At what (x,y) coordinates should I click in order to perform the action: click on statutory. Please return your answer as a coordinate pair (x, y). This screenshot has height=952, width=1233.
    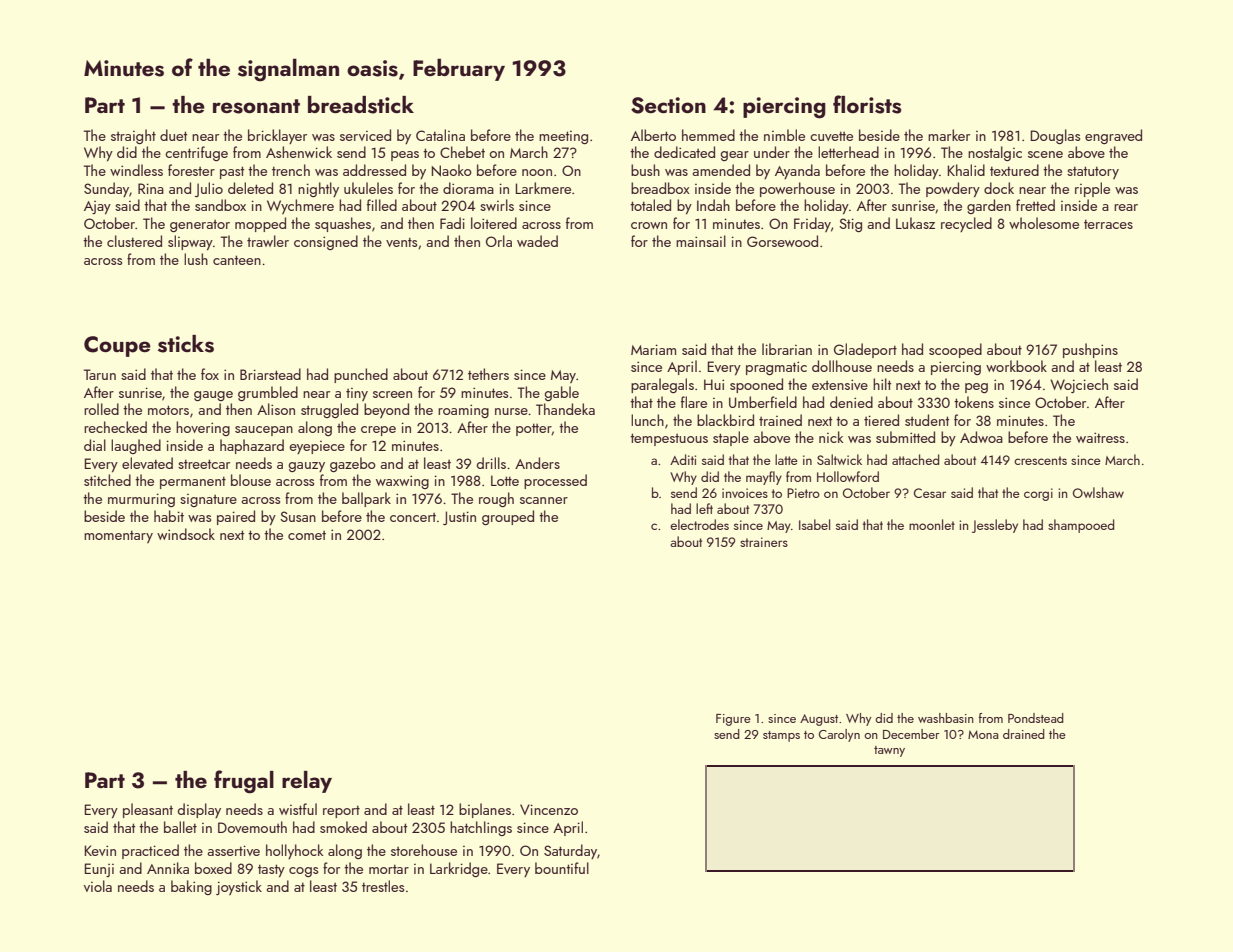
    Looking at the image, I should click on (1093, 172).
